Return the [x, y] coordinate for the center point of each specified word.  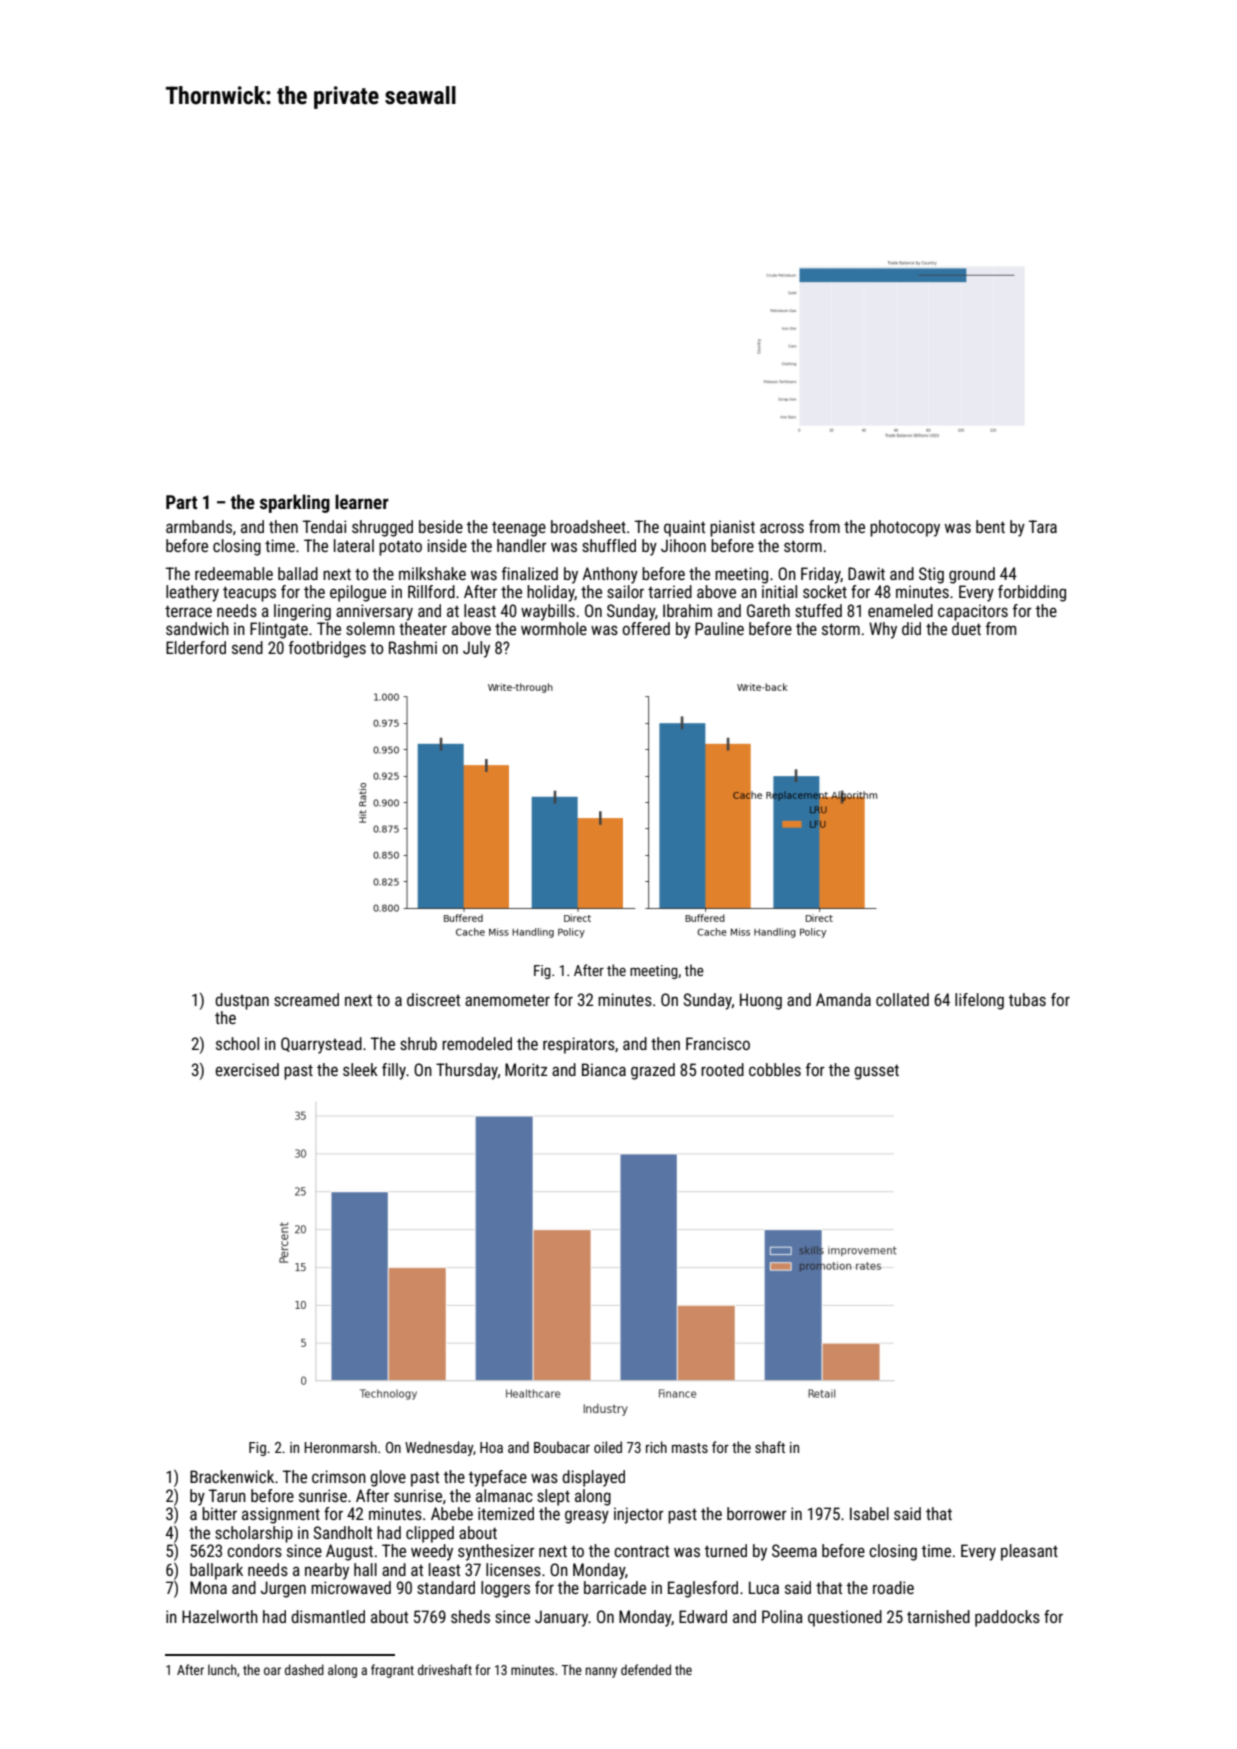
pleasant [1029, 1552]
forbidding [1032, 593]
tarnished [938, 1616]
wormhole [554, 628]
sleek [360, 1069]
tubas [1027, 999]
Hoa [491, 1447]
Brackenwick [232, 1476]
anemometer [507, 1000]
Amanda [843, 999]
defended [646, 1669]
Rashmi [413, 647]
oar [272, 1671]
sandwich [197, 628]
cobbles [775, 1069]
